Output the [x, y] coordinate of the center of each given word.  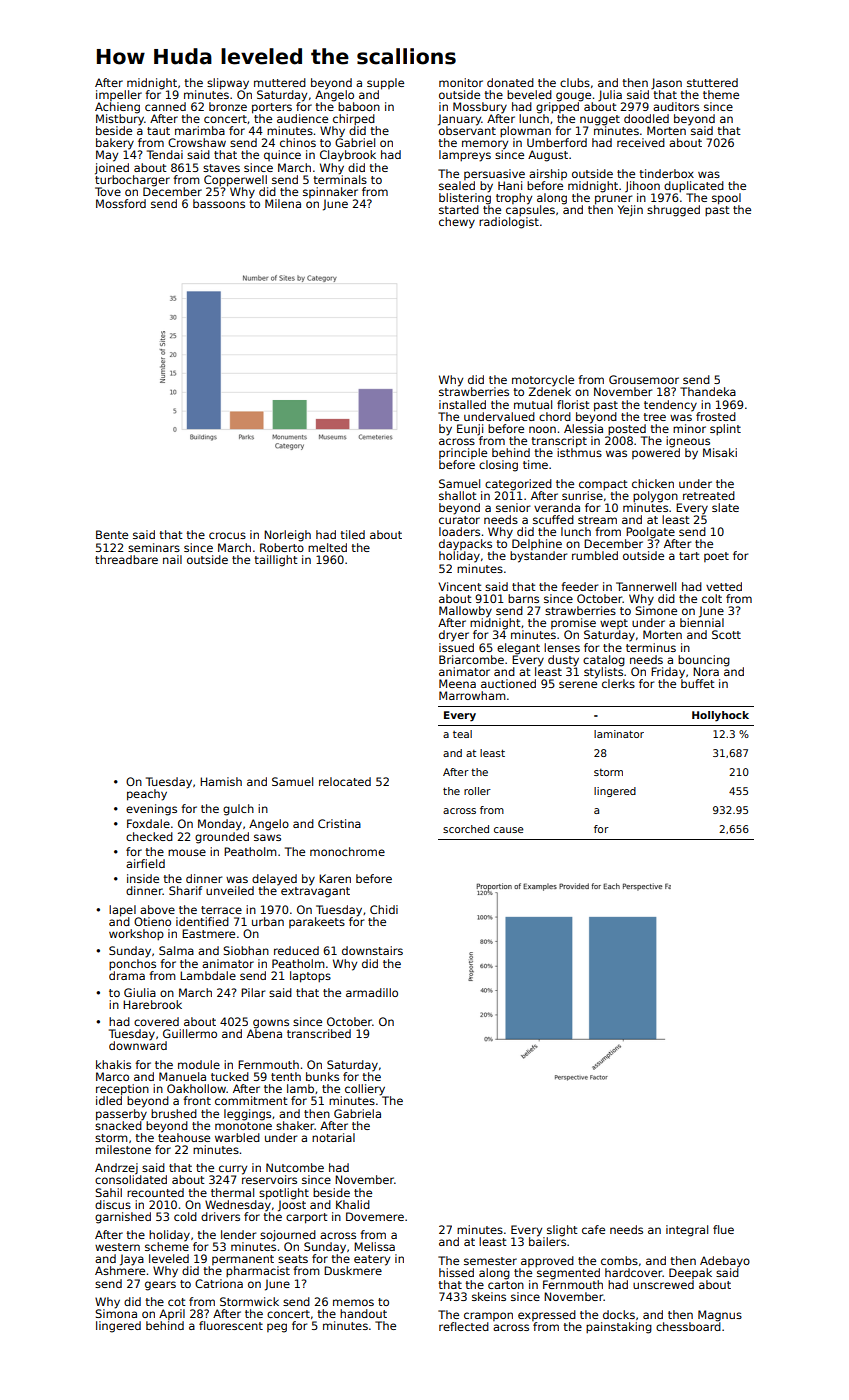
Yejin [630, 211]
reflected [464, 1326]
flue [723, 1229]
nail [172, 559]
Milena [283, 203]
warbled [237, 1137]
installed [462, 404]
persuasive [494, 174]
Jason [666, 83]
